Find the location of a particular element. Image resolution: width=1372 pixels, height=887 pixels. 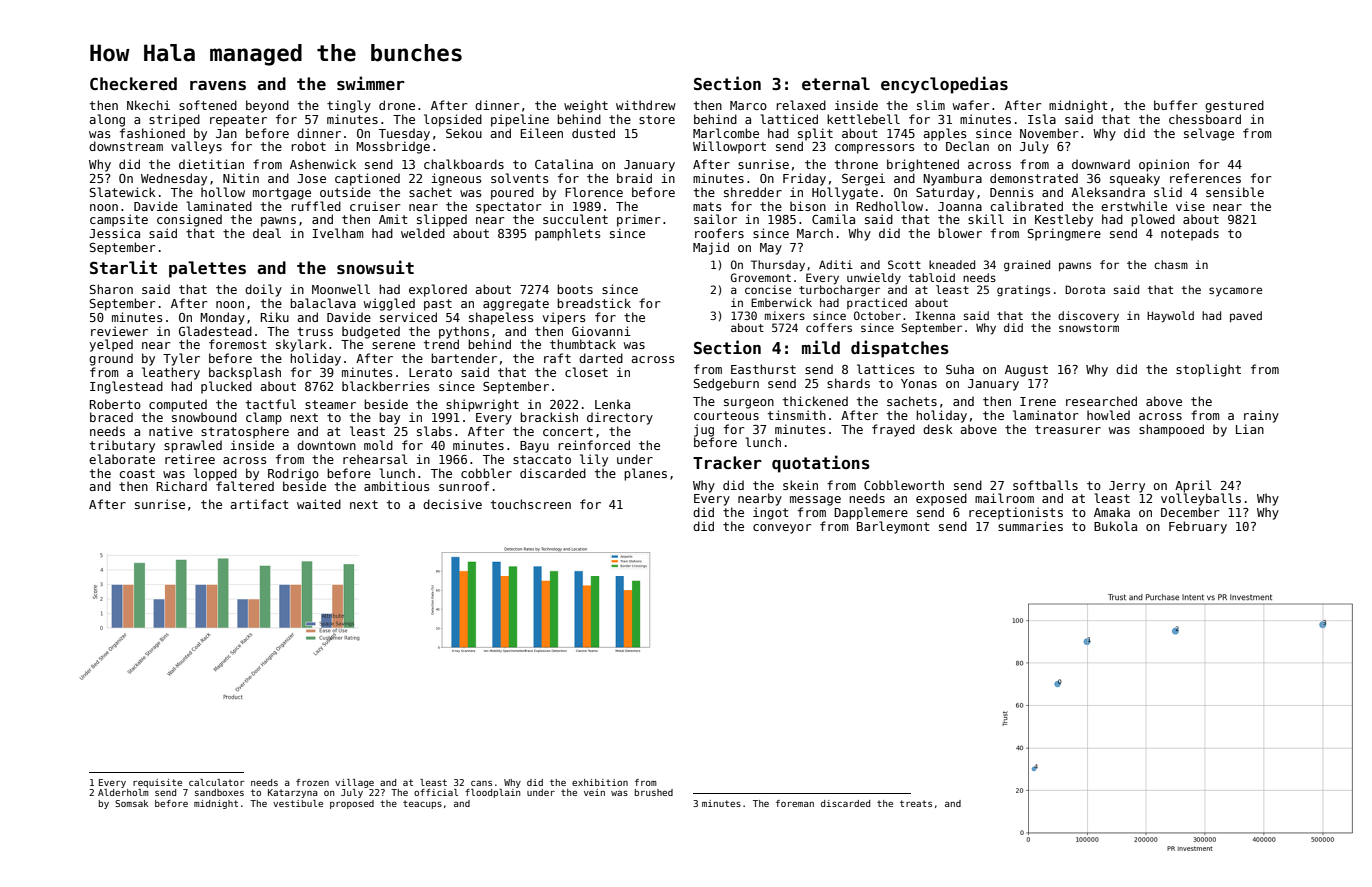

exhibition is located at coordinates (600, 782).
